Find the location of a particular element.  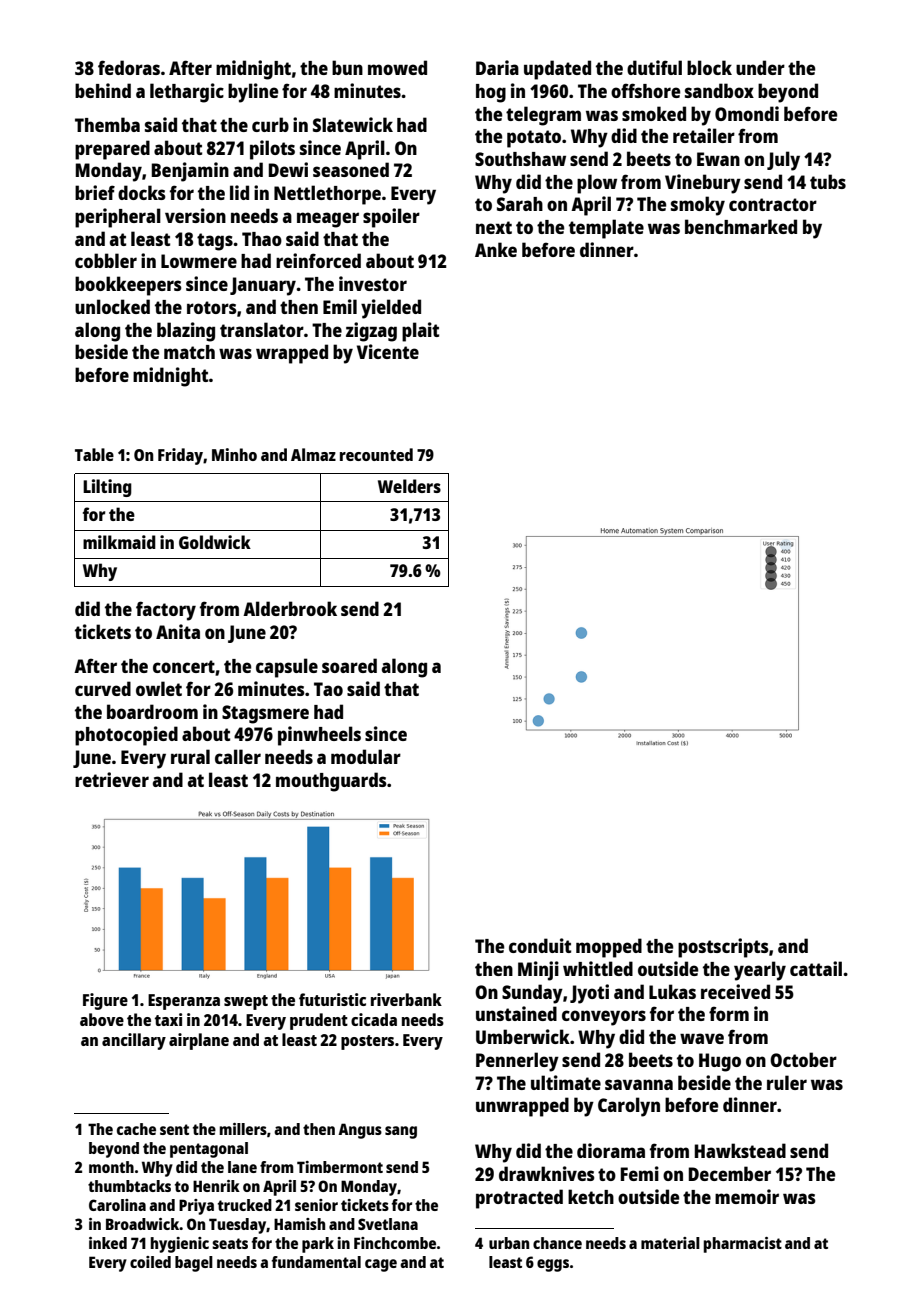

coiled is located at coordinates (150, 1262).
